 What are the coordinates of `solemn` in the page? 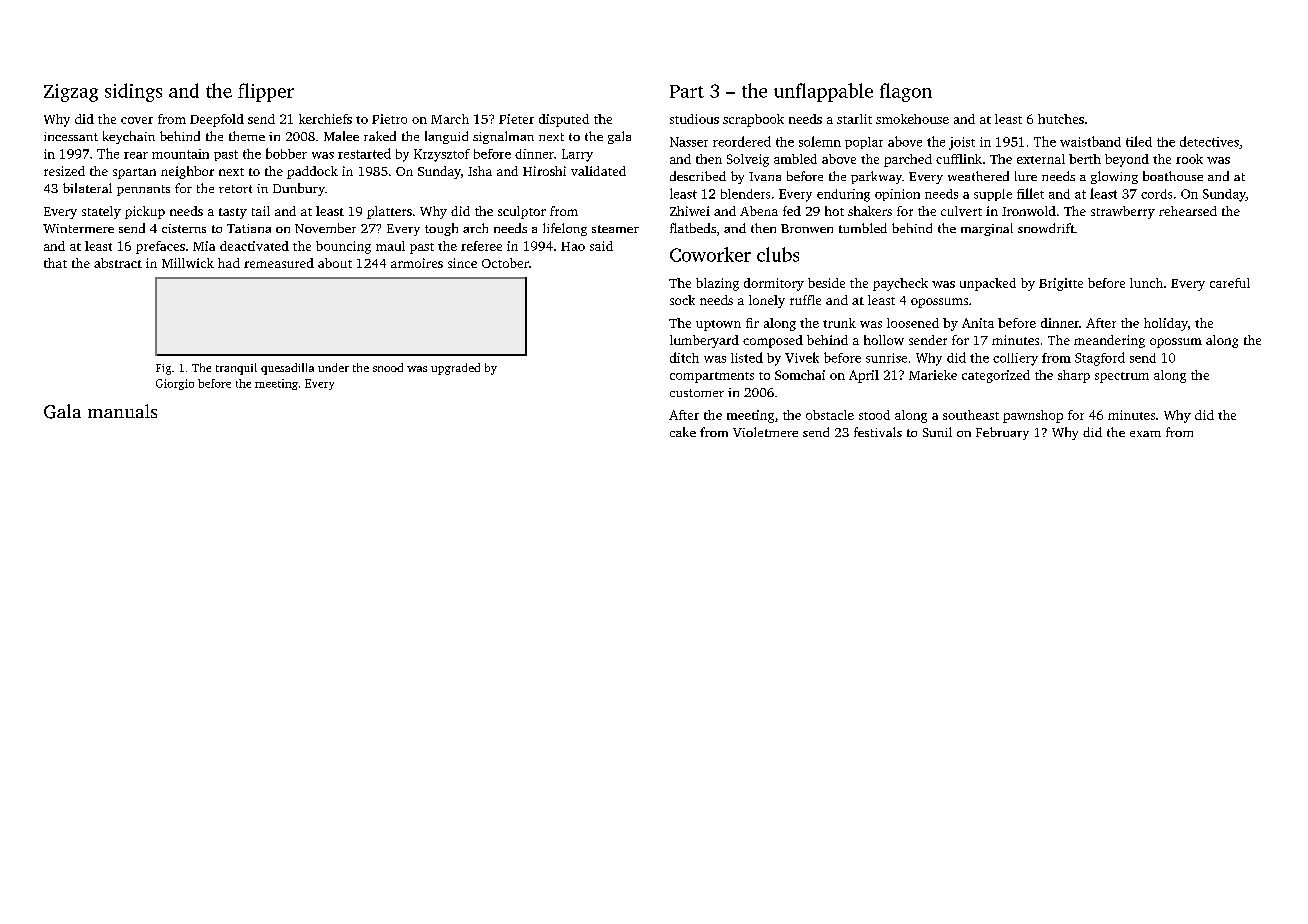 It's located at (820, 141).
